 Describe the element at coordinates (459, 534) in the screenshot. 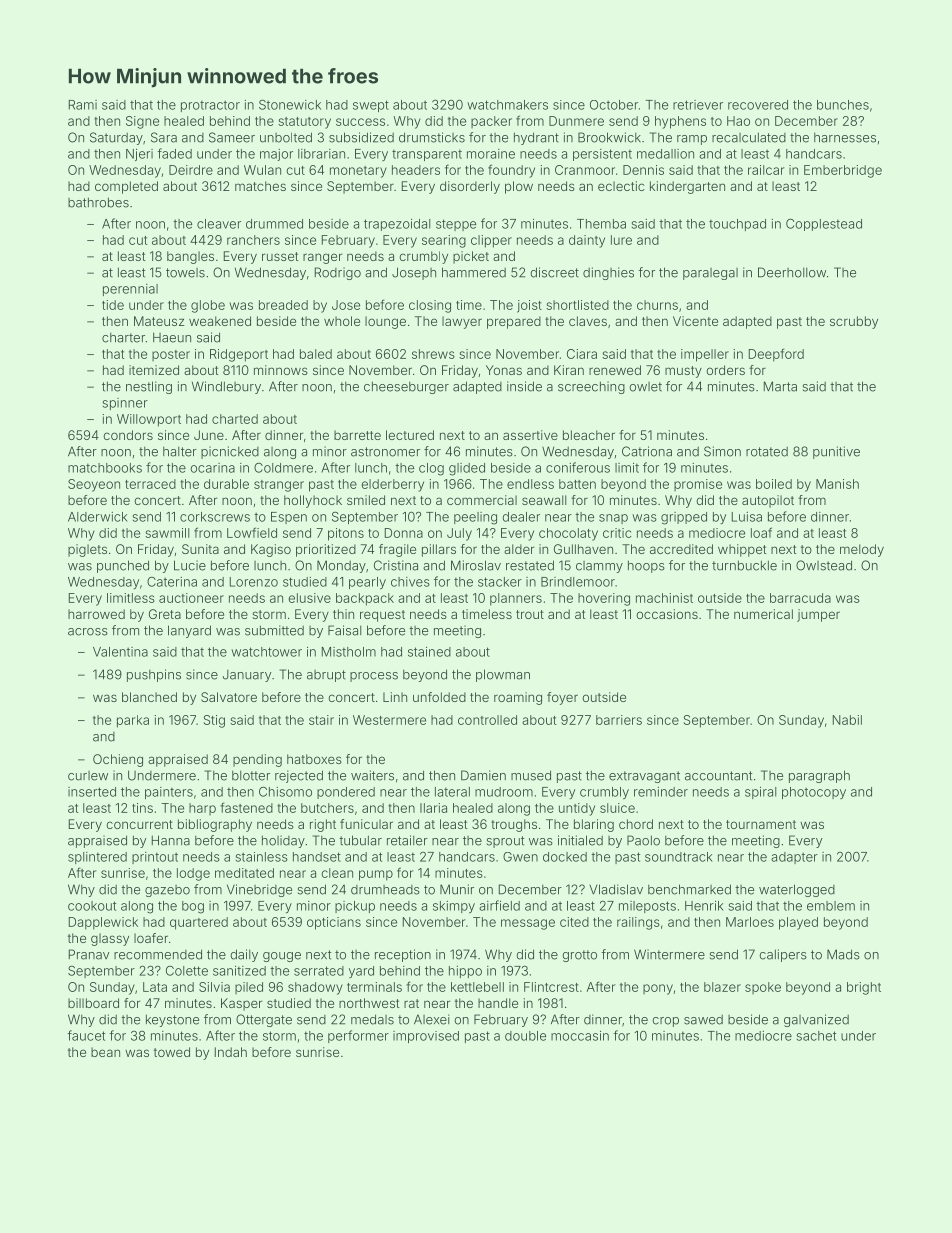

I see `July` at that location.
